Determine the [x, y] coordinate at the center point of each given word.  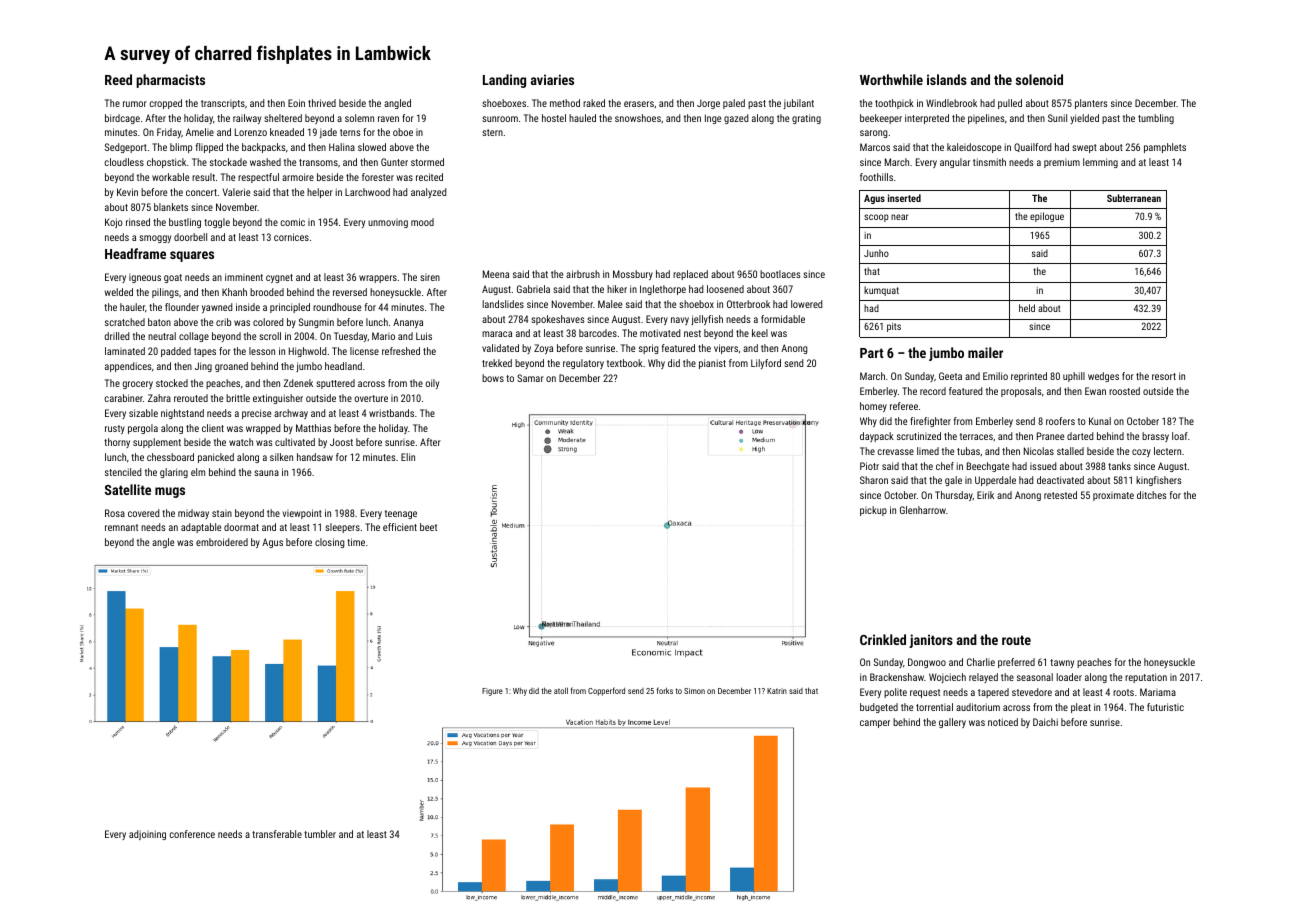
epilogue [1047, 217]
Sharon [874, 480]
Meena [496, 274]
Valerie [236, 192]
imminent [244, 277]
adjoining [147, 835]
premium [1062, 164]
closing [329, 543]
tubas [968, 451]
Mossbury [633, 275]
